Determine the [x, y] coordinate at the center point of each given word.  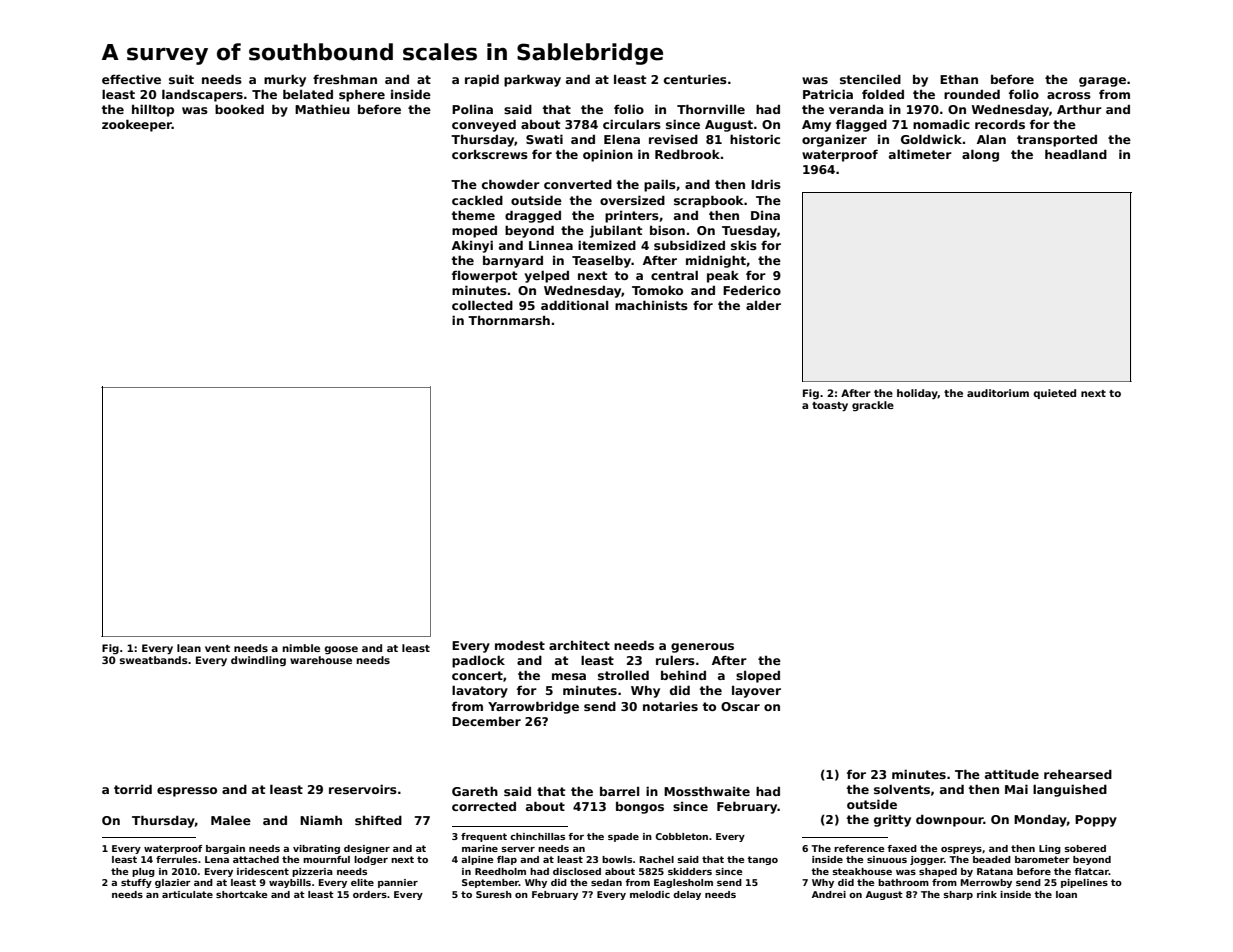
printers [632, 217]
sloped [758, 676]
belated [308, 94]
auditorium [998, 393]
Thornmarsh [509, 320]
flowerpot [484, 276]
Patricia [828, 94]
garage [1102, 82]
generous [702, 648]
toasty [830, 406]
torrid [133, 789]
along [980, 155]
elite [362, 882]
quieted [1054, 394]
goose [341, 650]
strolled [623, 675]
